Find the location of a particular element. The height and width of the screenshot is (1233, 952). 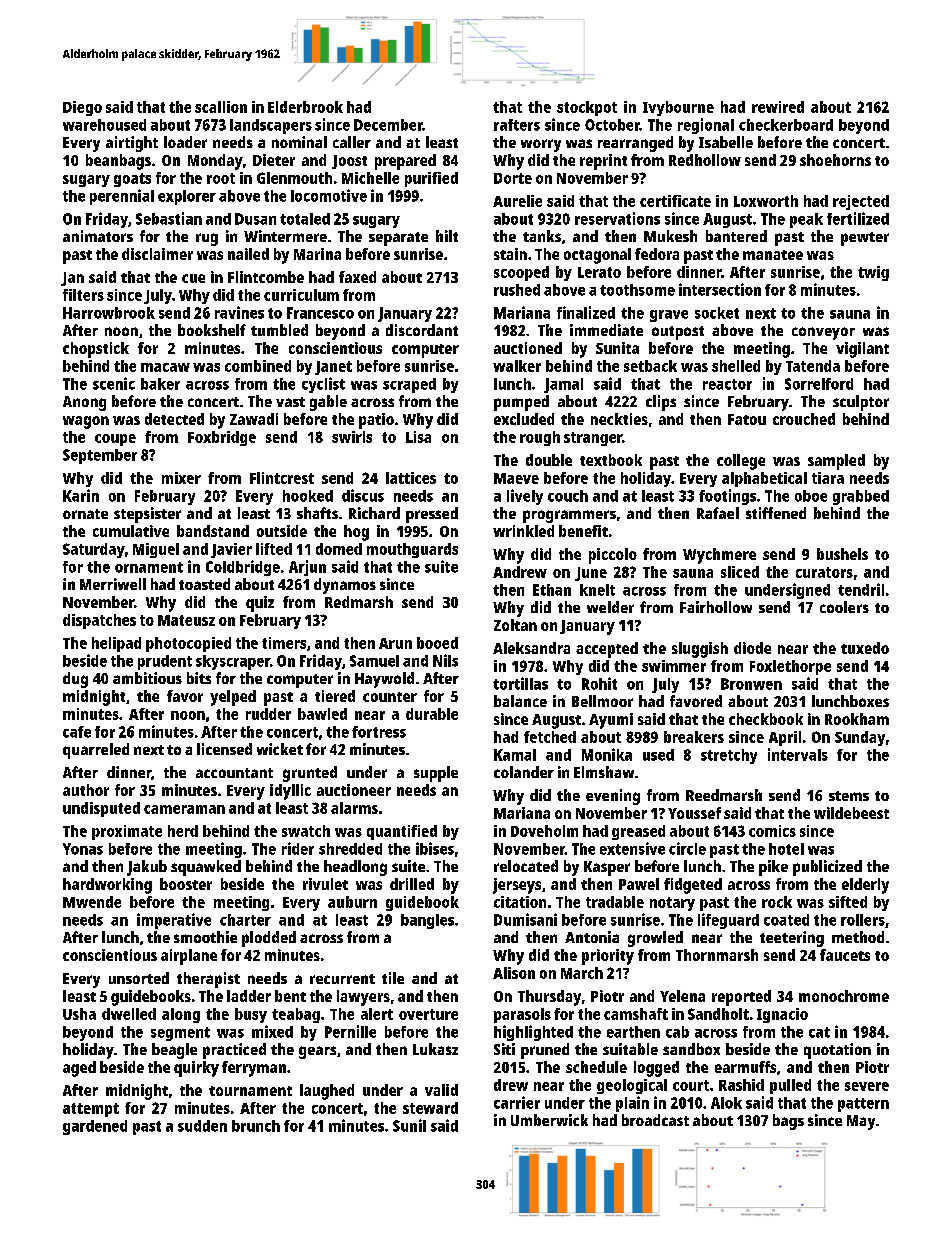

hilt is located at coordinates (447, 236).
